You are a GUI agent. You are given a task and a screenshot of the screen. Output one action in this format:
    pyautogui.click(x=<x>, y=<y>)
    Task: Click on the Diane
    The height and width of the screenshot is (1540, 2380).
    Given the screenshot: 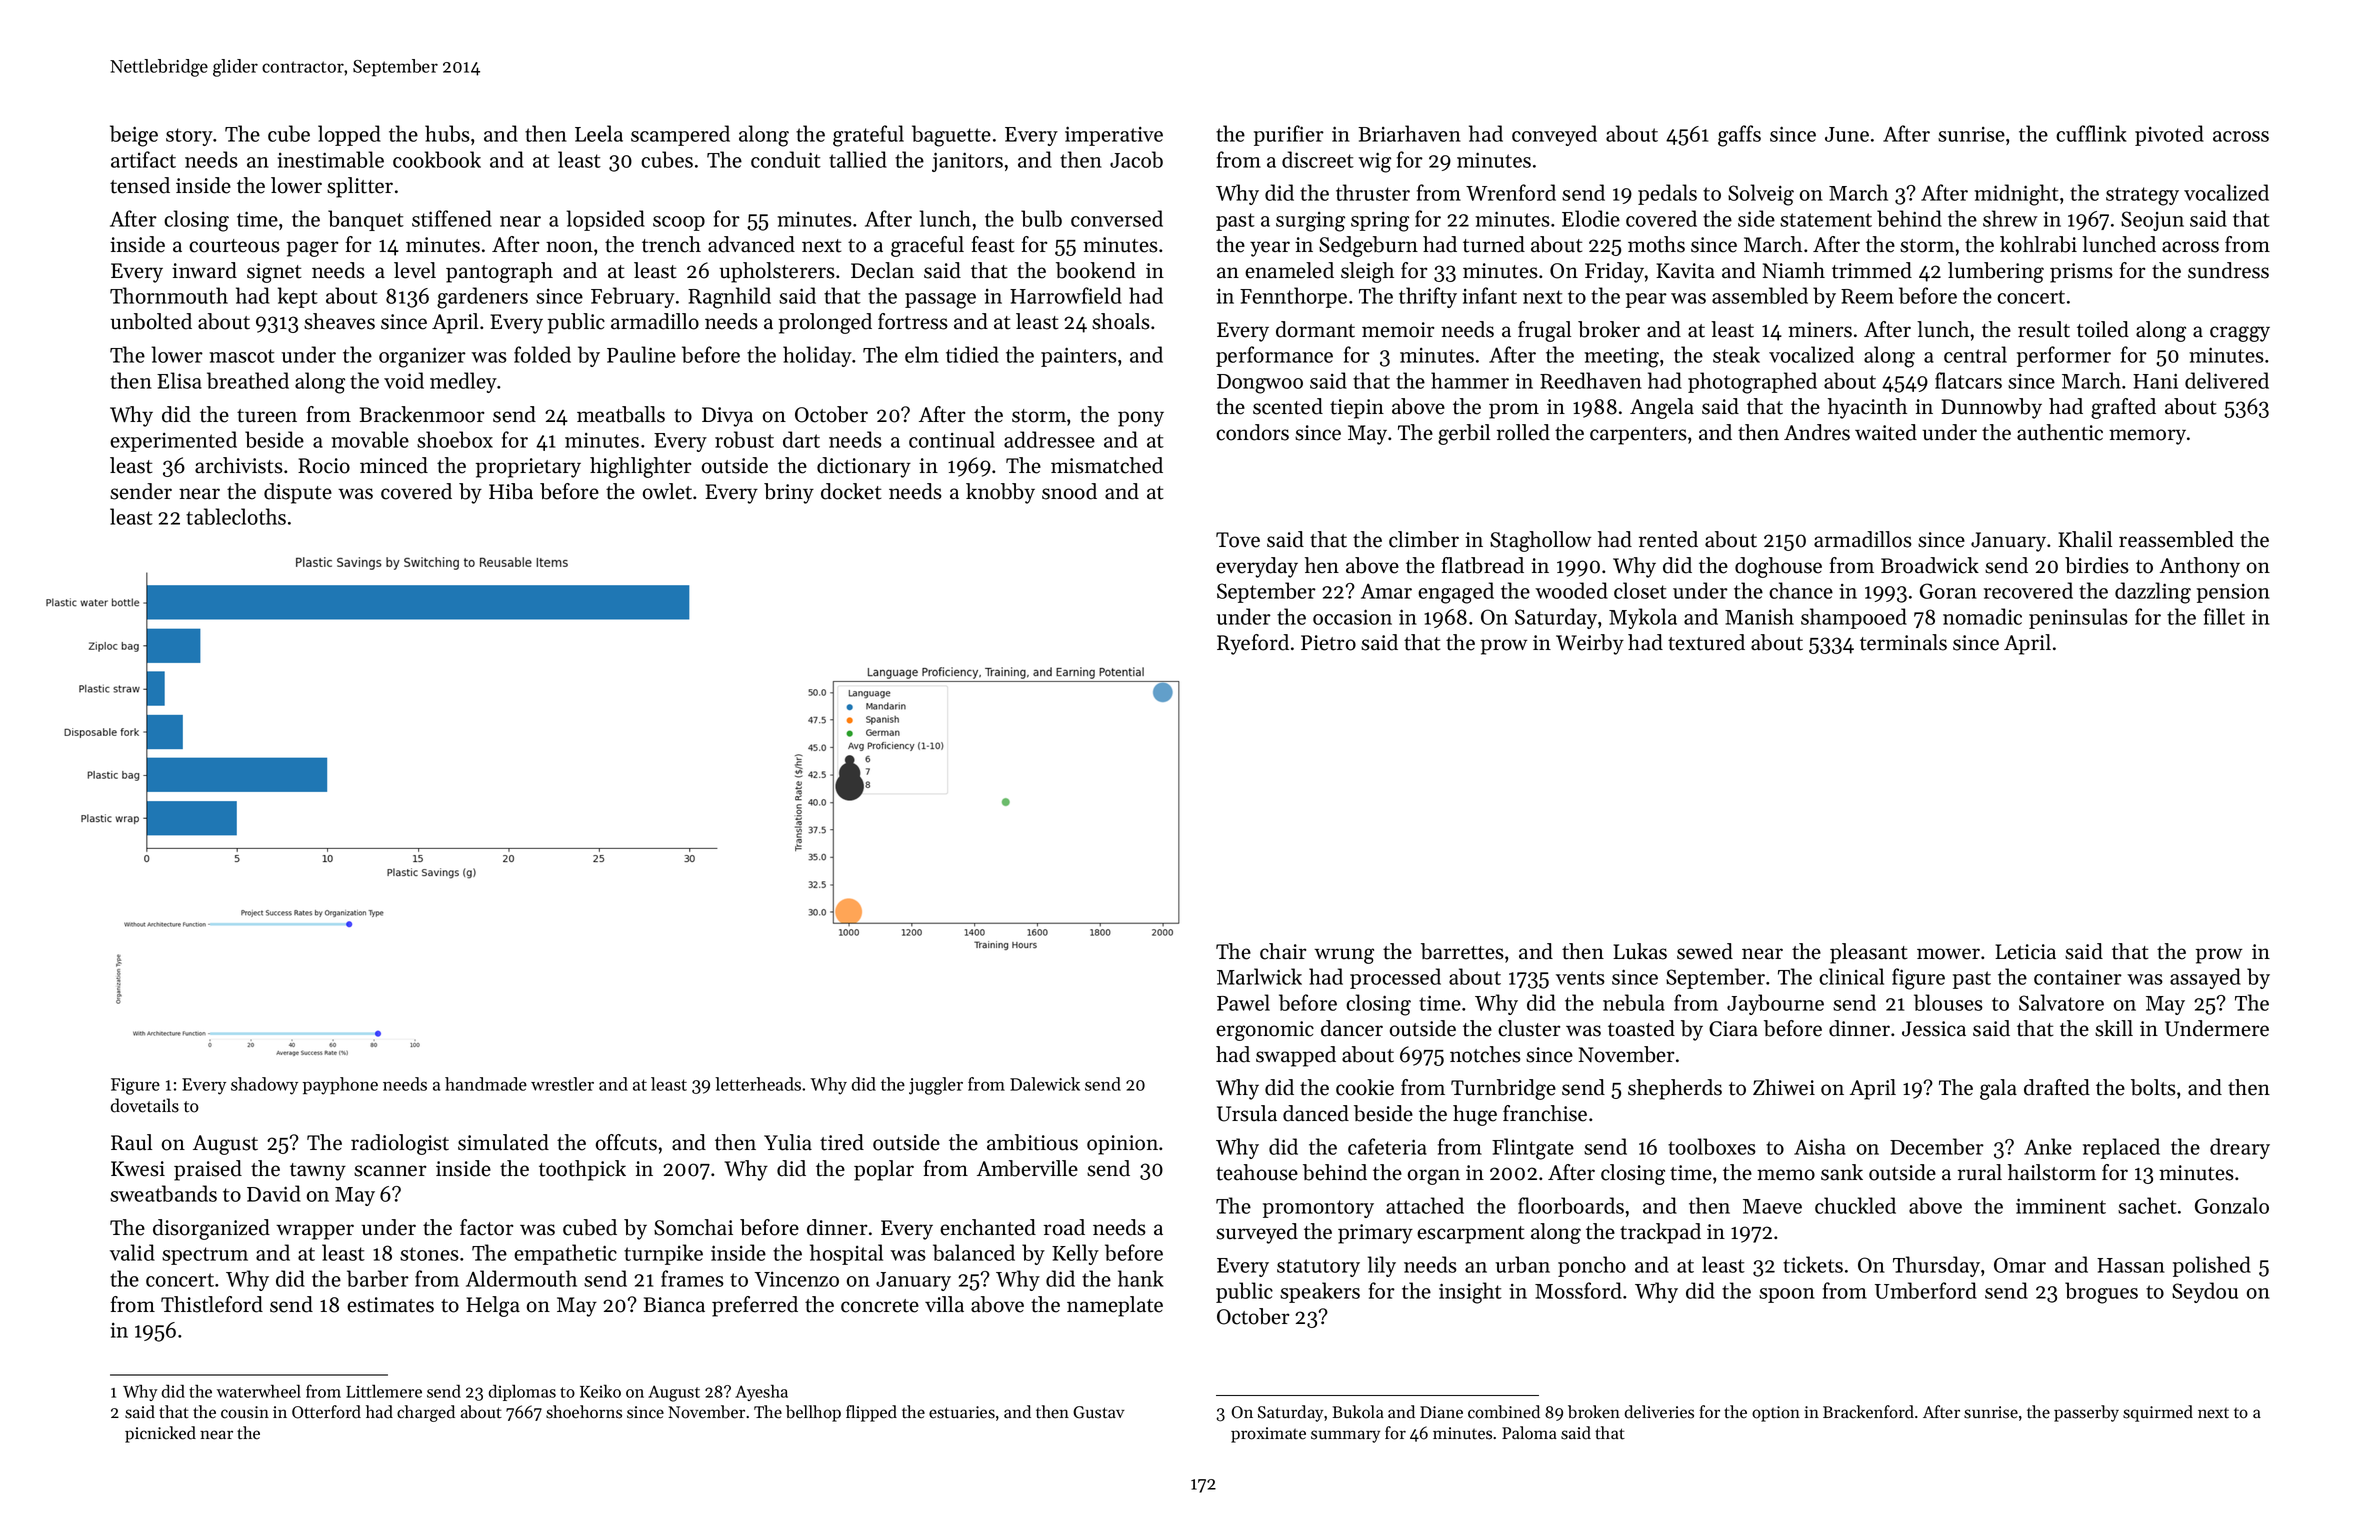 What is the action you would take?
    pyautogui.click(x=1441, y=1412)
